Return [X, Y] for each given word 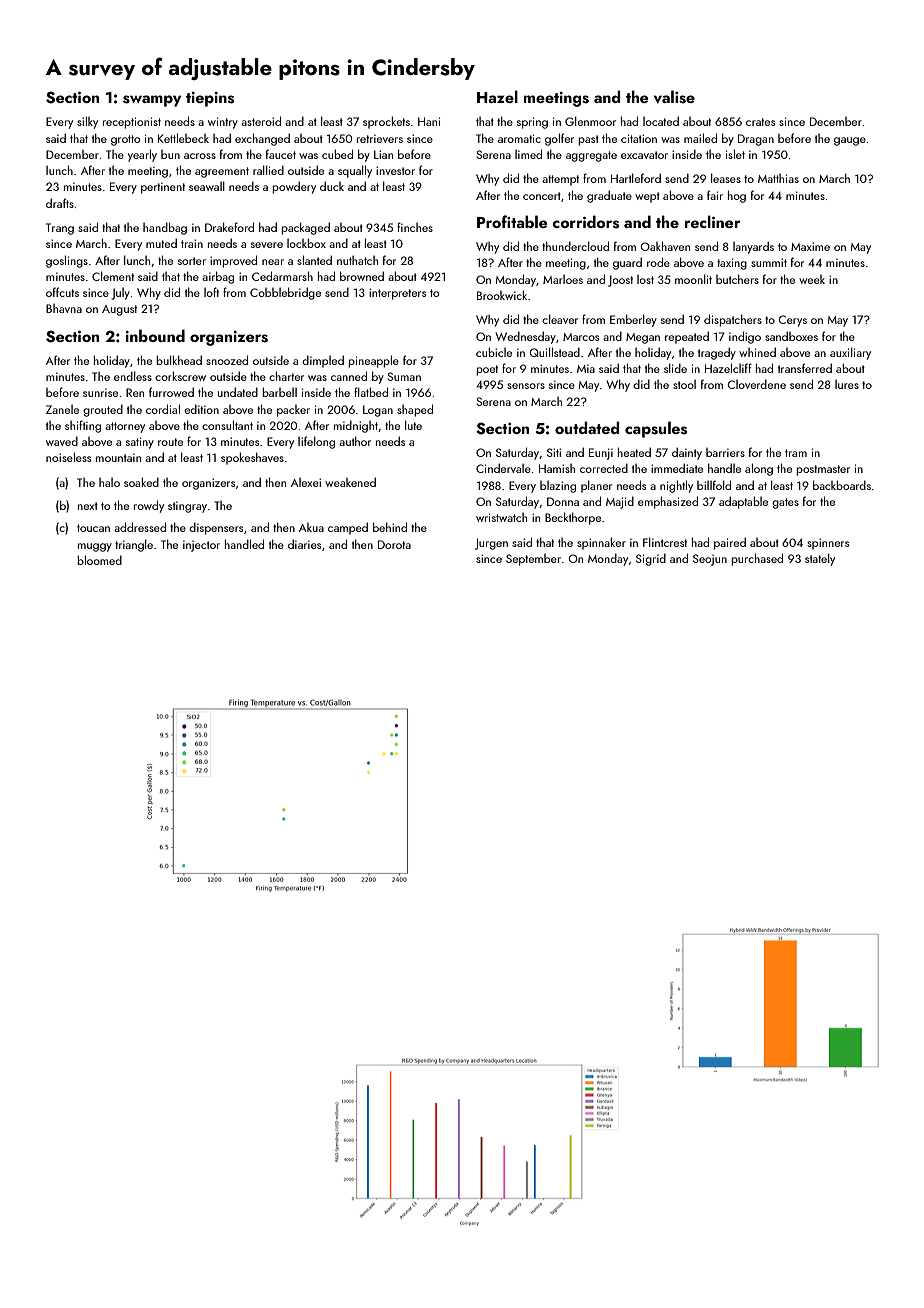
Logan [378, 411]
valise [674, 97]
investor [395, 170]
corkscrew [180, 376]
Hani [429, 121]
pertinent [163, 188]
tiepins [210, 99]
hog [737, 196]
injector [201, 546]
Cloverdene [756, 384]
